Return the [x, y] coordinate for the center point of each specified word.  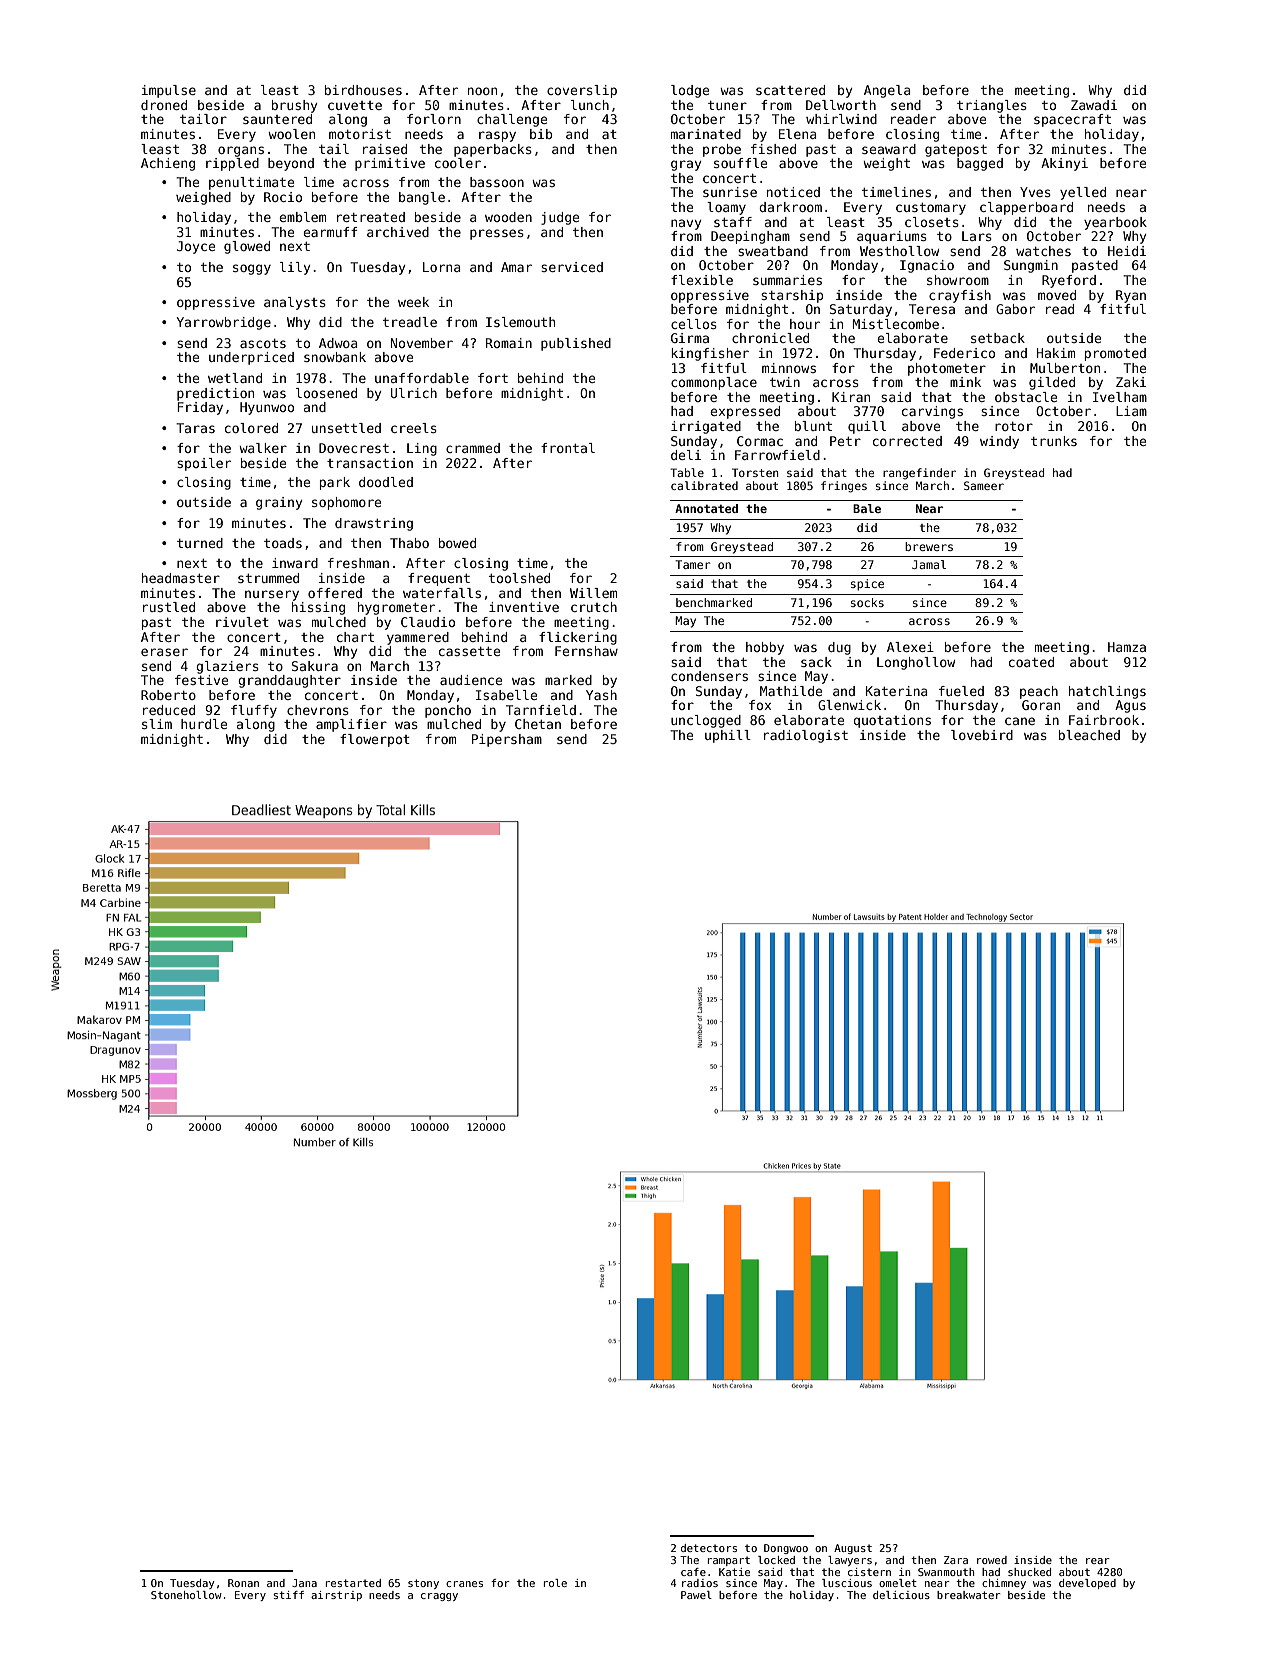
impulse [168, 91]
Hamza [1127, 647]
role [555, 1583]
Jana [304, 1583]
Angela [887, 91]
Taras [195, 428]
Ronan [243, 1583]
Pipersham [507, 740]
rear [1098, 1561]
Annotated [706, 508]
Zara [956, 1560]
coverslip [582, 91]
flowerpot [375, 740]
